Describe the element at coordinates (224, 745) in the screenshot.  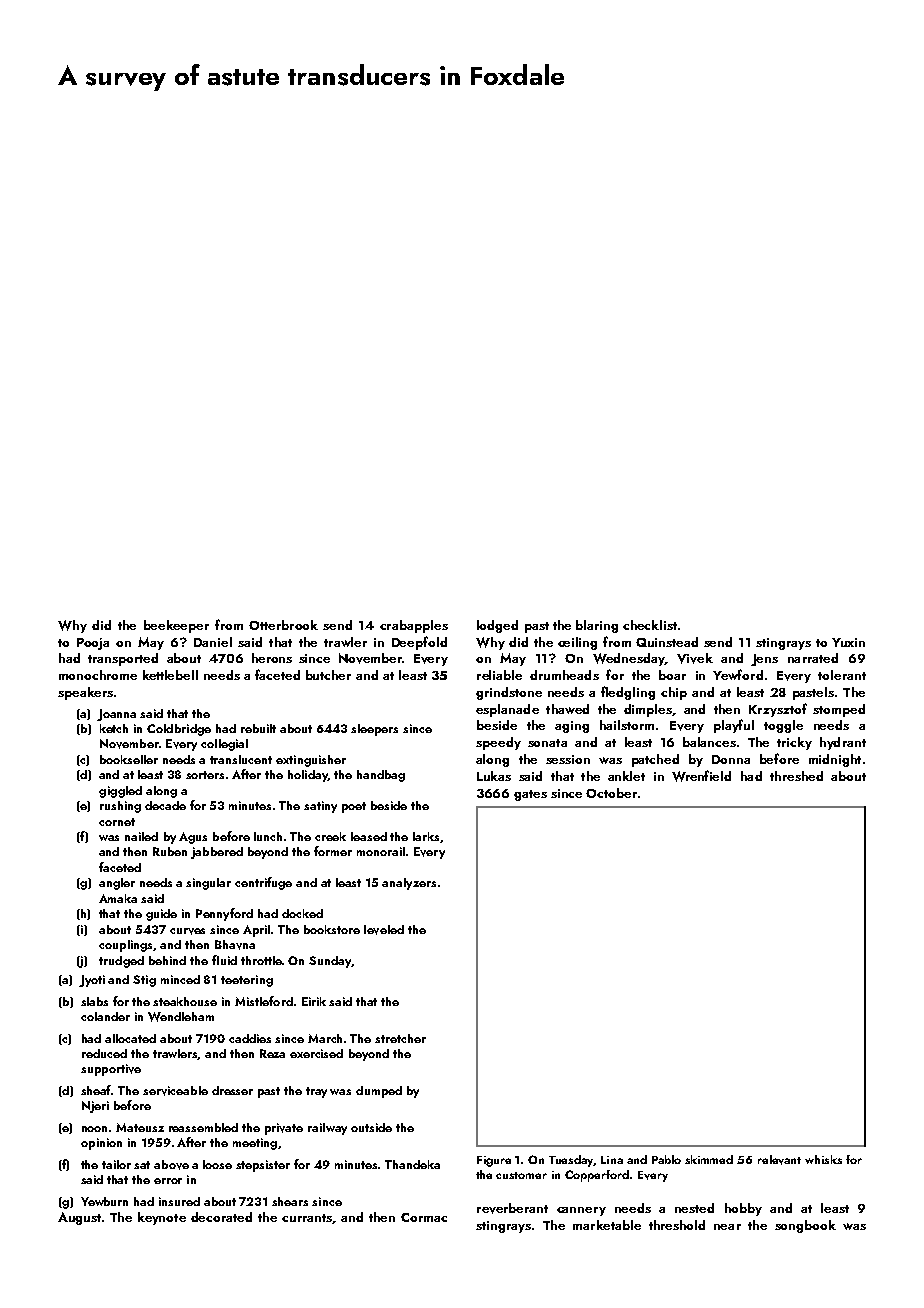
I see `collegial` at that location.
